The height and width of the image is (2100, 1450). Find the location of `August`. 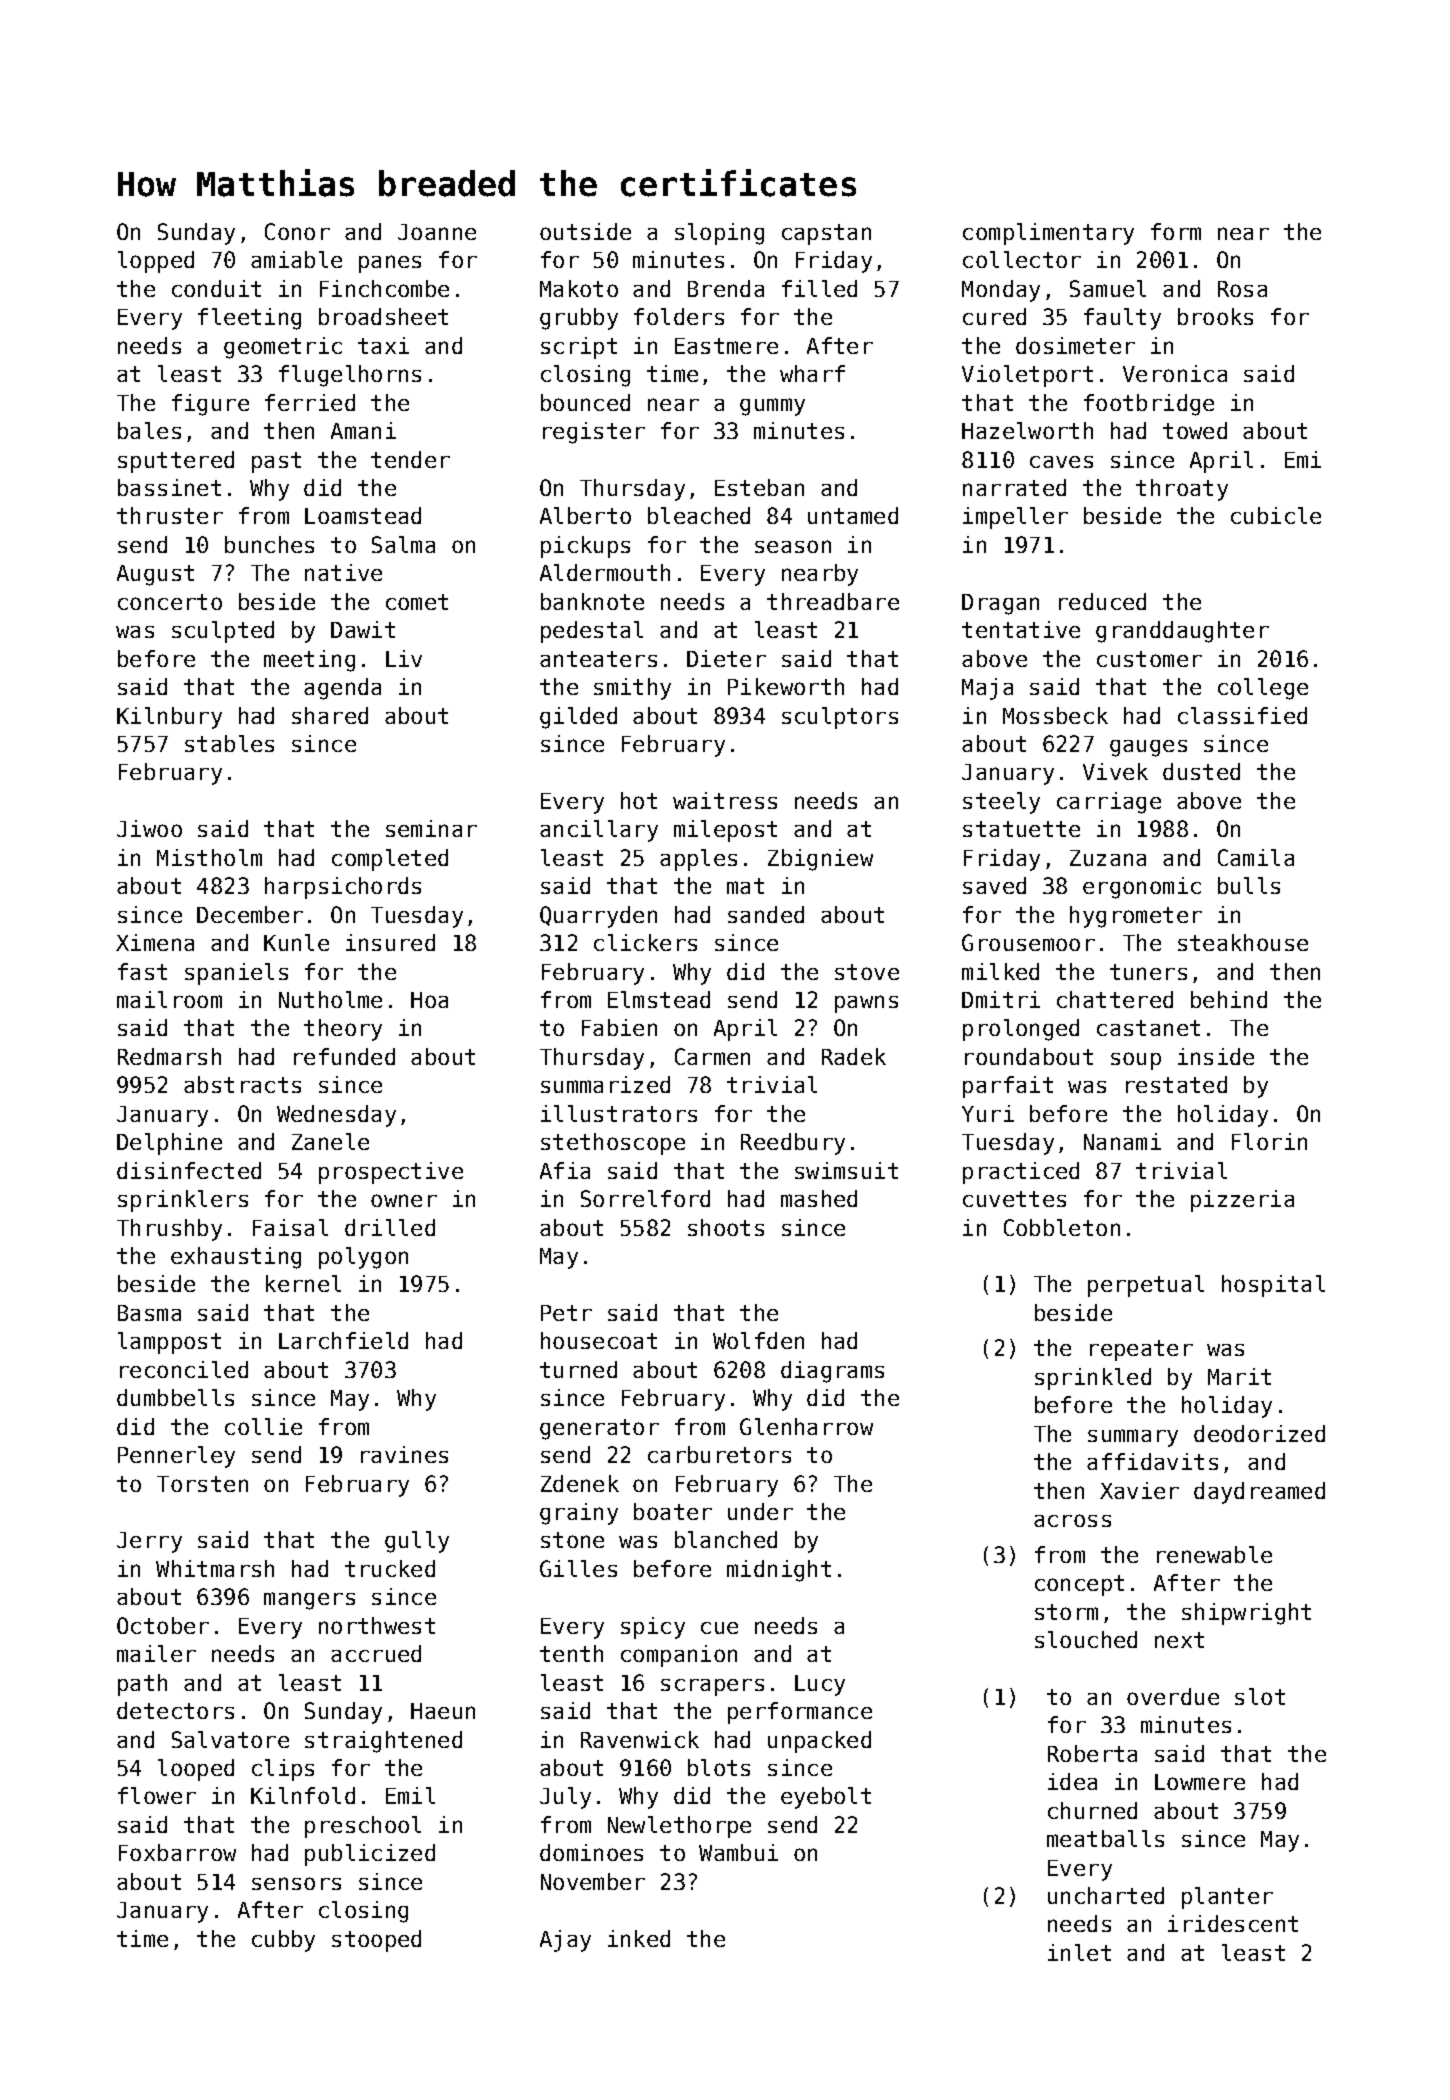

August is located at coordinates (155, 575).
